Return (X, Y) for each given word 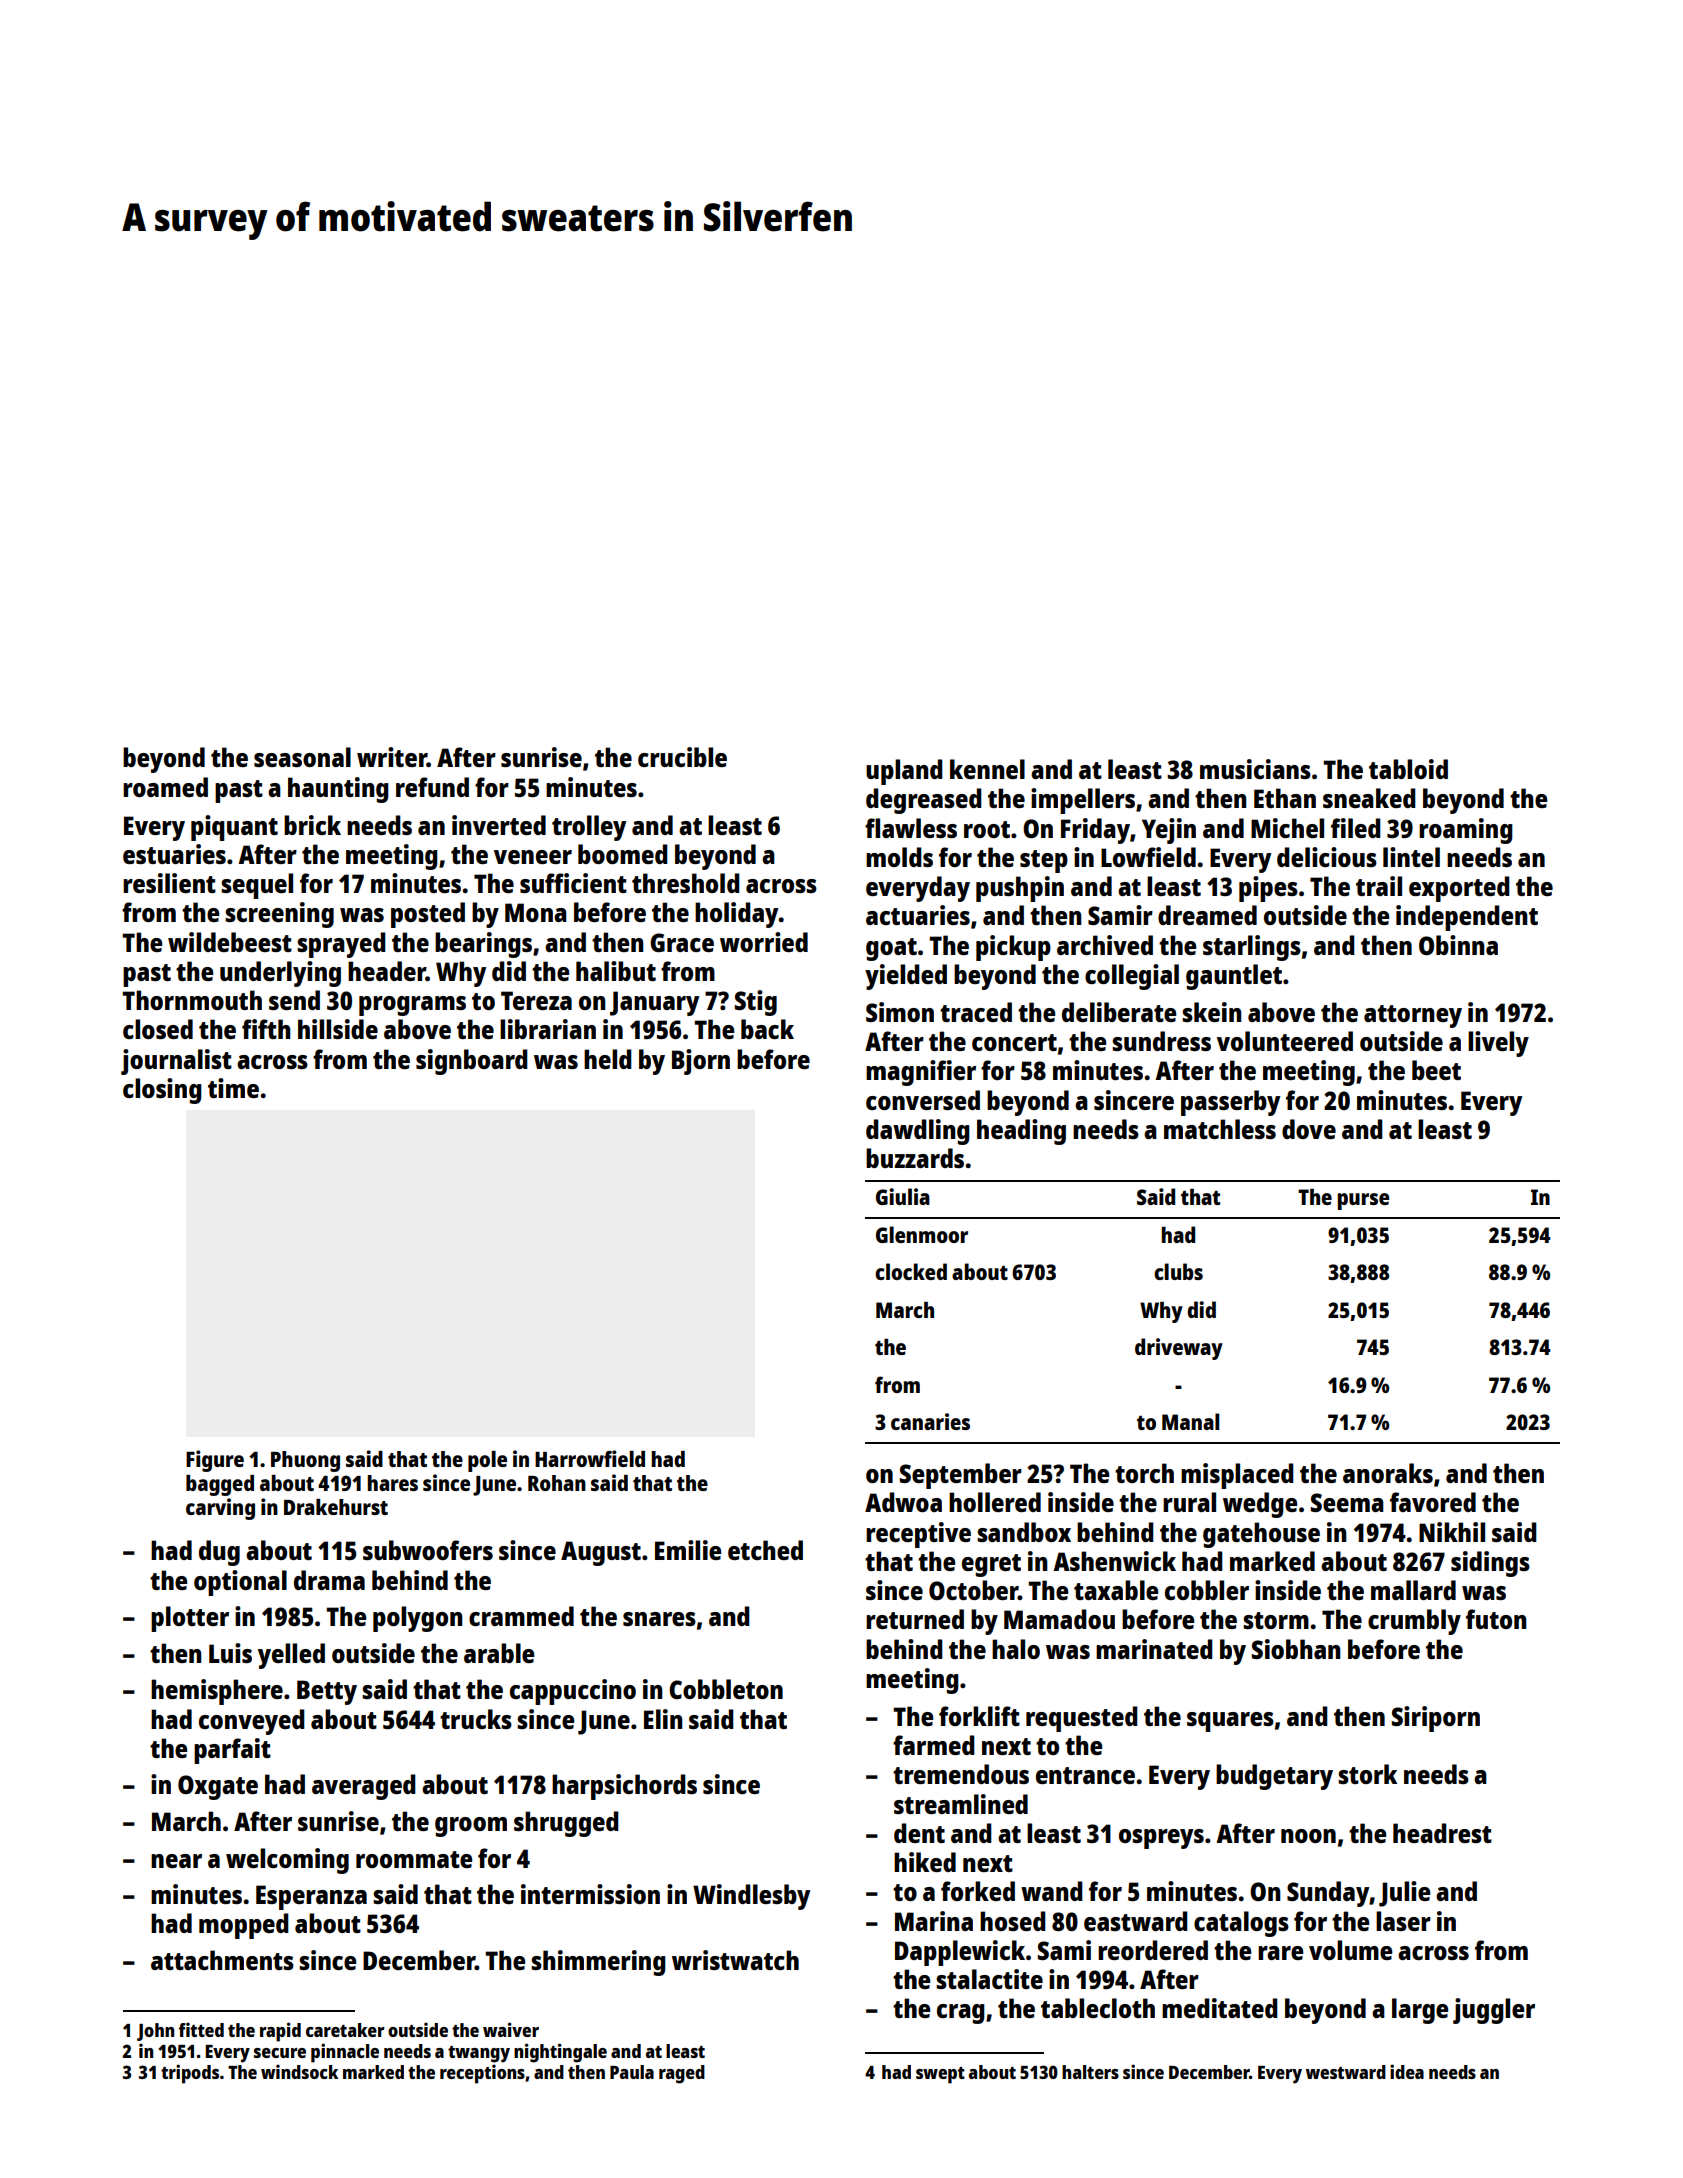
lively (1498, 1044)
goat (891, 949)
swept (940, 2075)
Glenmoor (922, 1234)
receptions (482, 2074)
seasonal (302, 757)
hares (392, 1483)
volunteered (1285, 1041)
